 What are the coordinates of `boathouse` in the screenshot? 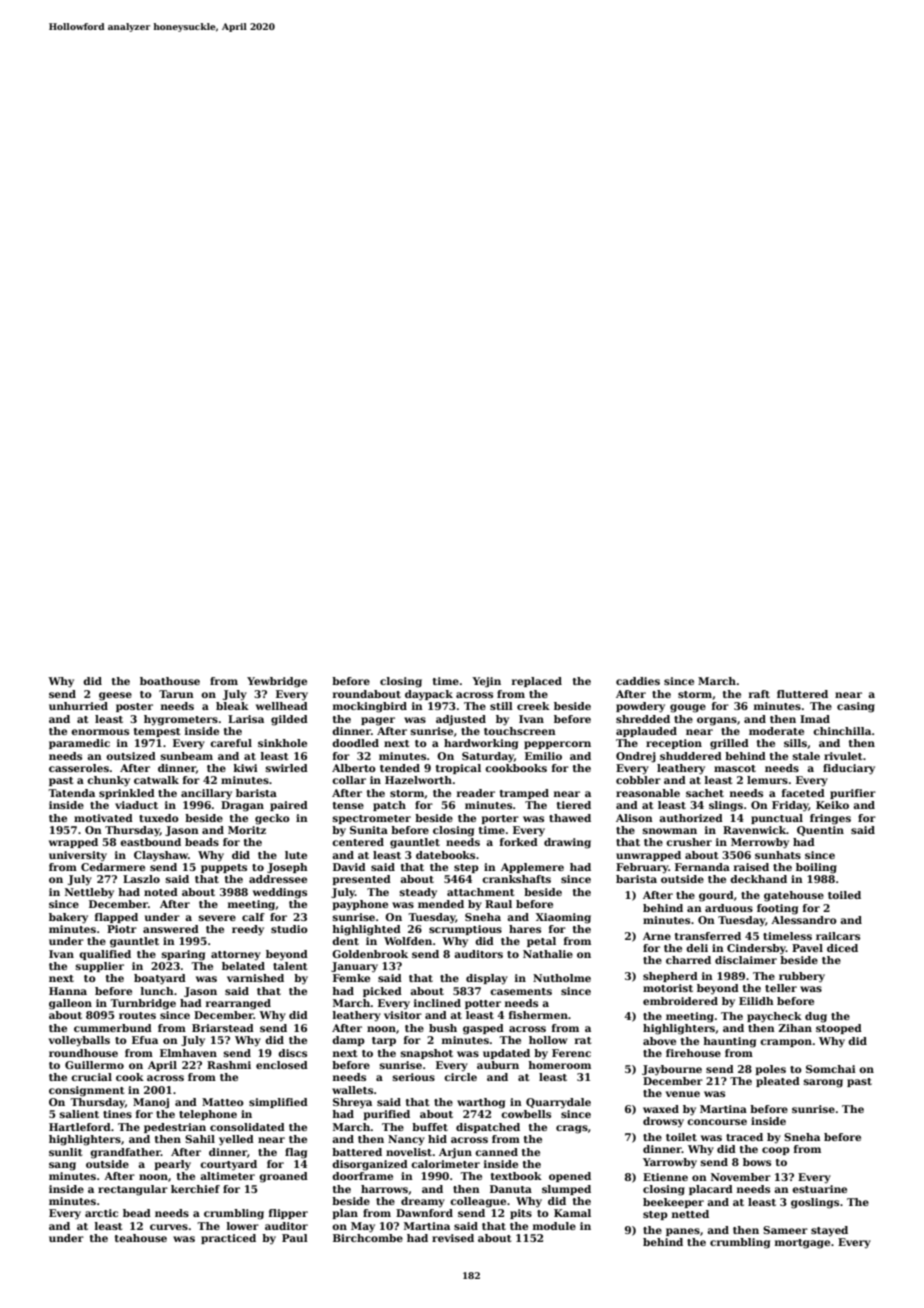 It's located at (170, 681).
